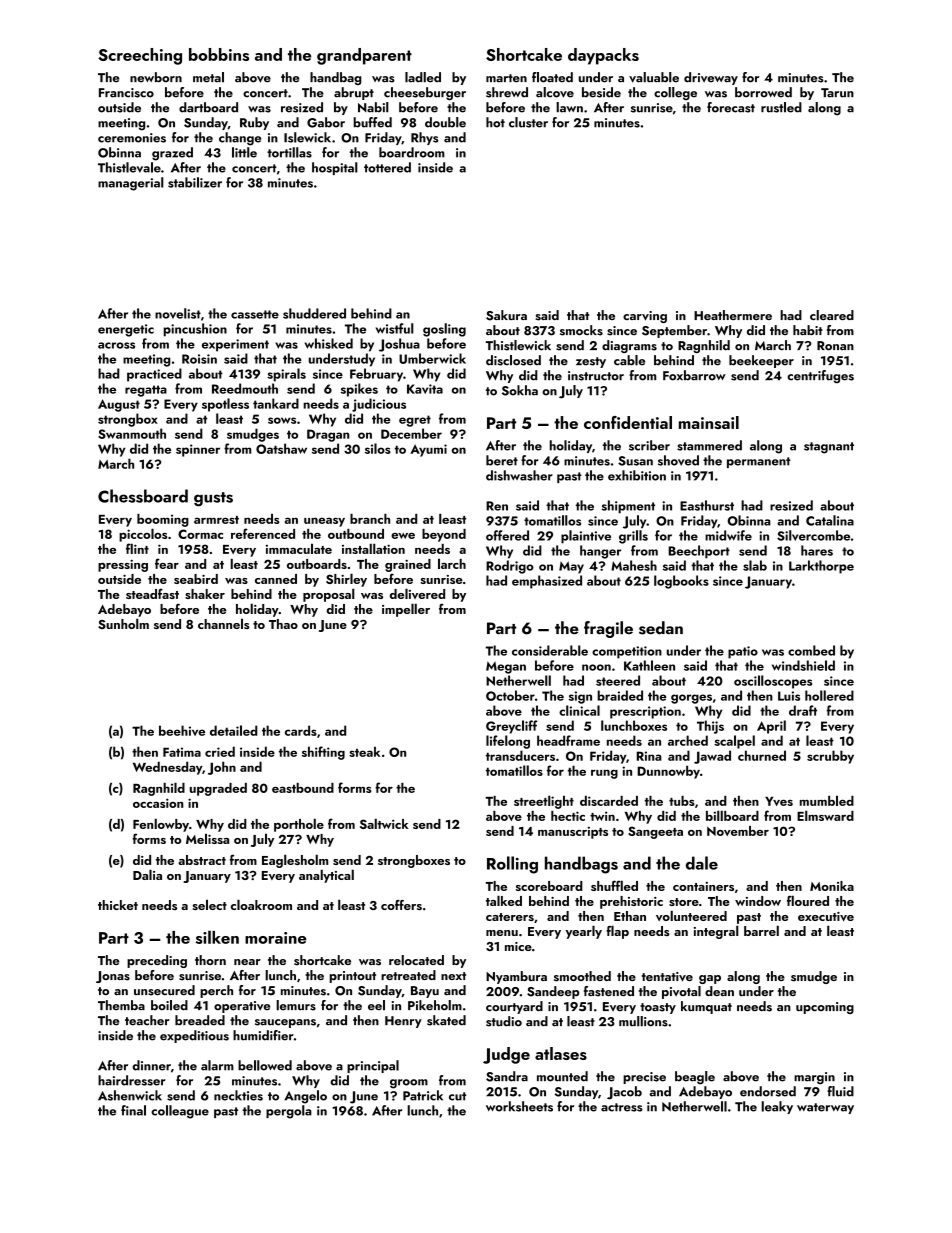  Describe the element at coordinates (182, 730) in the screenshot. I see `beehive` at that location.
